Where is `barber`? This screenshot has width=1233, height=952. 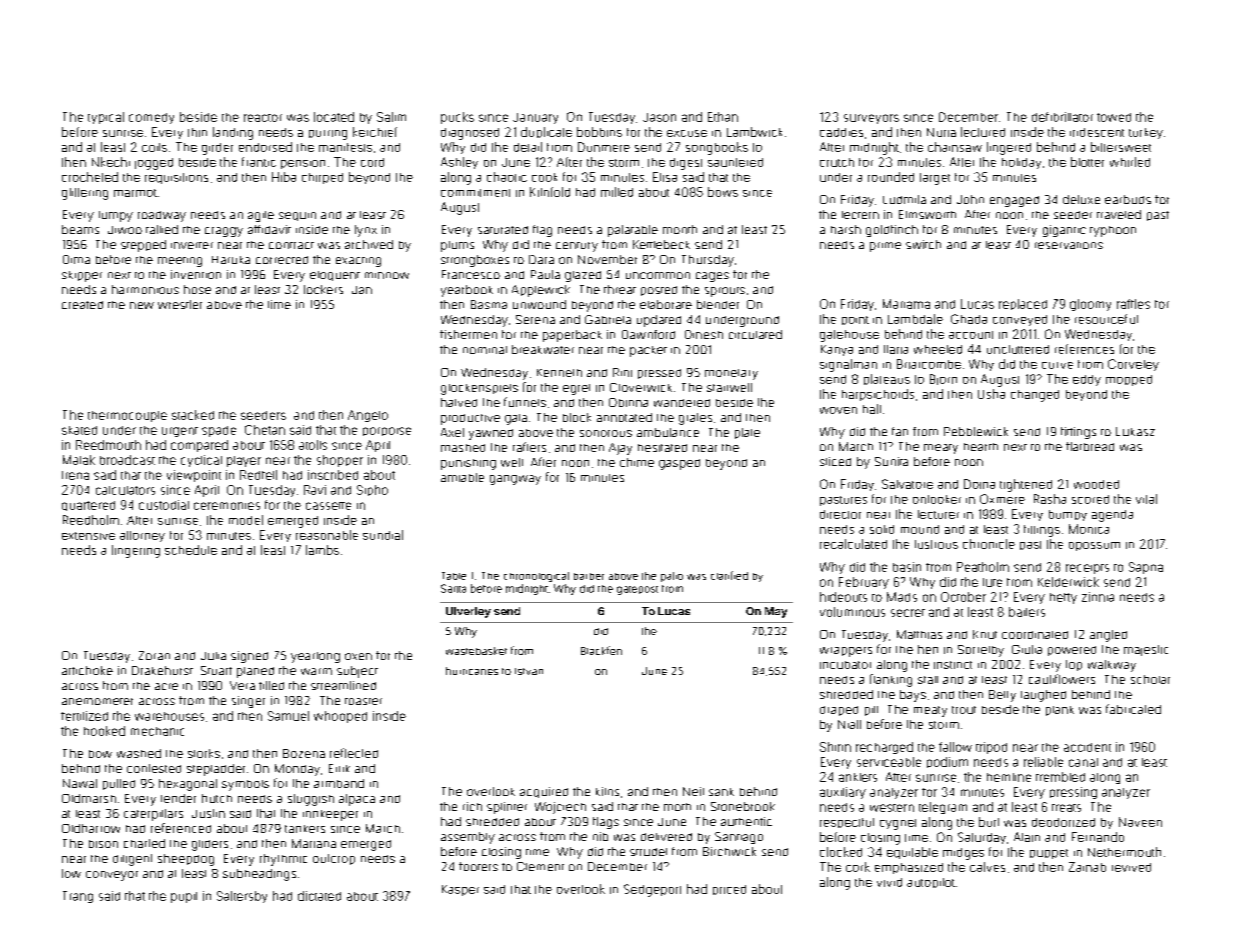 barber is located at coordinates (589, 576).
